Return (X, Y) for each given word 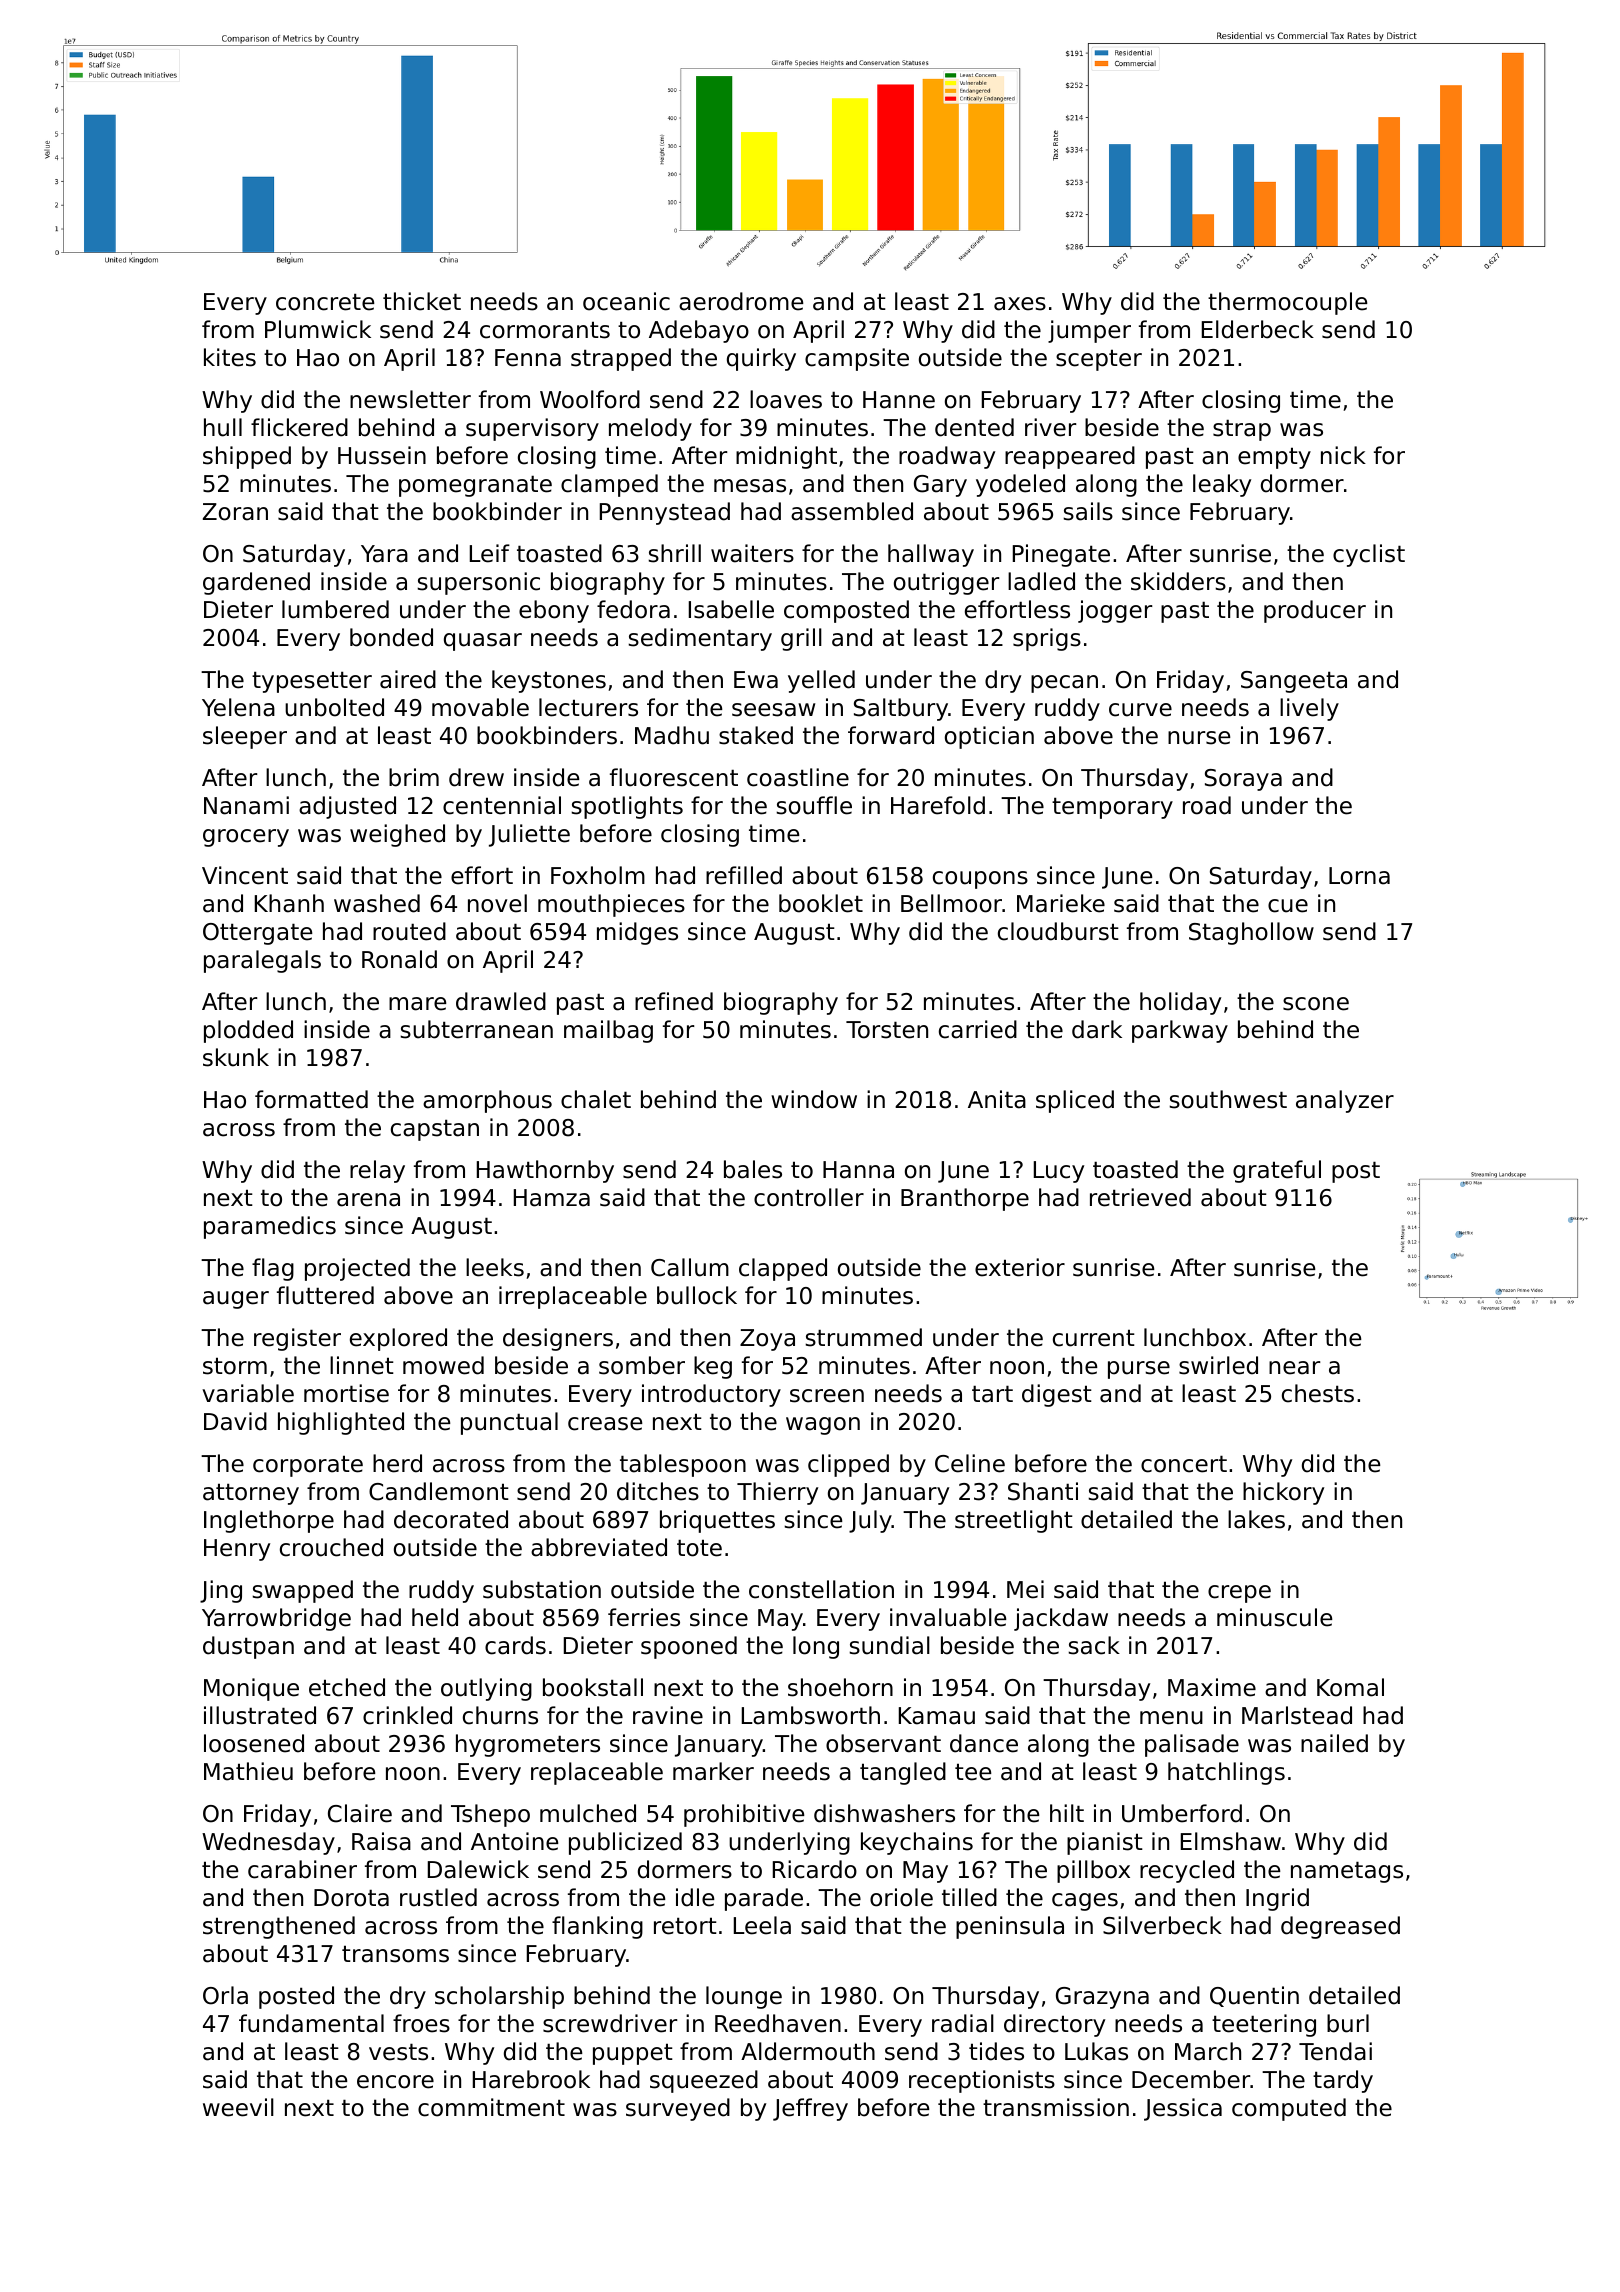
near (1294, 1368)
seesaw (773, 710)
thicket (422, 301)
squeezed (704, 2081)
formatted (311, 1099)
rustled (438, 1897)
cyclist (1369, 555)
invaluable (948, 1617)
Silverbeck (1162, 1925)
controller (809, 1197)
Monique (251, 1689)
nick (1343, 455)
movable (480, 707)
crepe (1239, 1594)
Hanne (899, 400)
